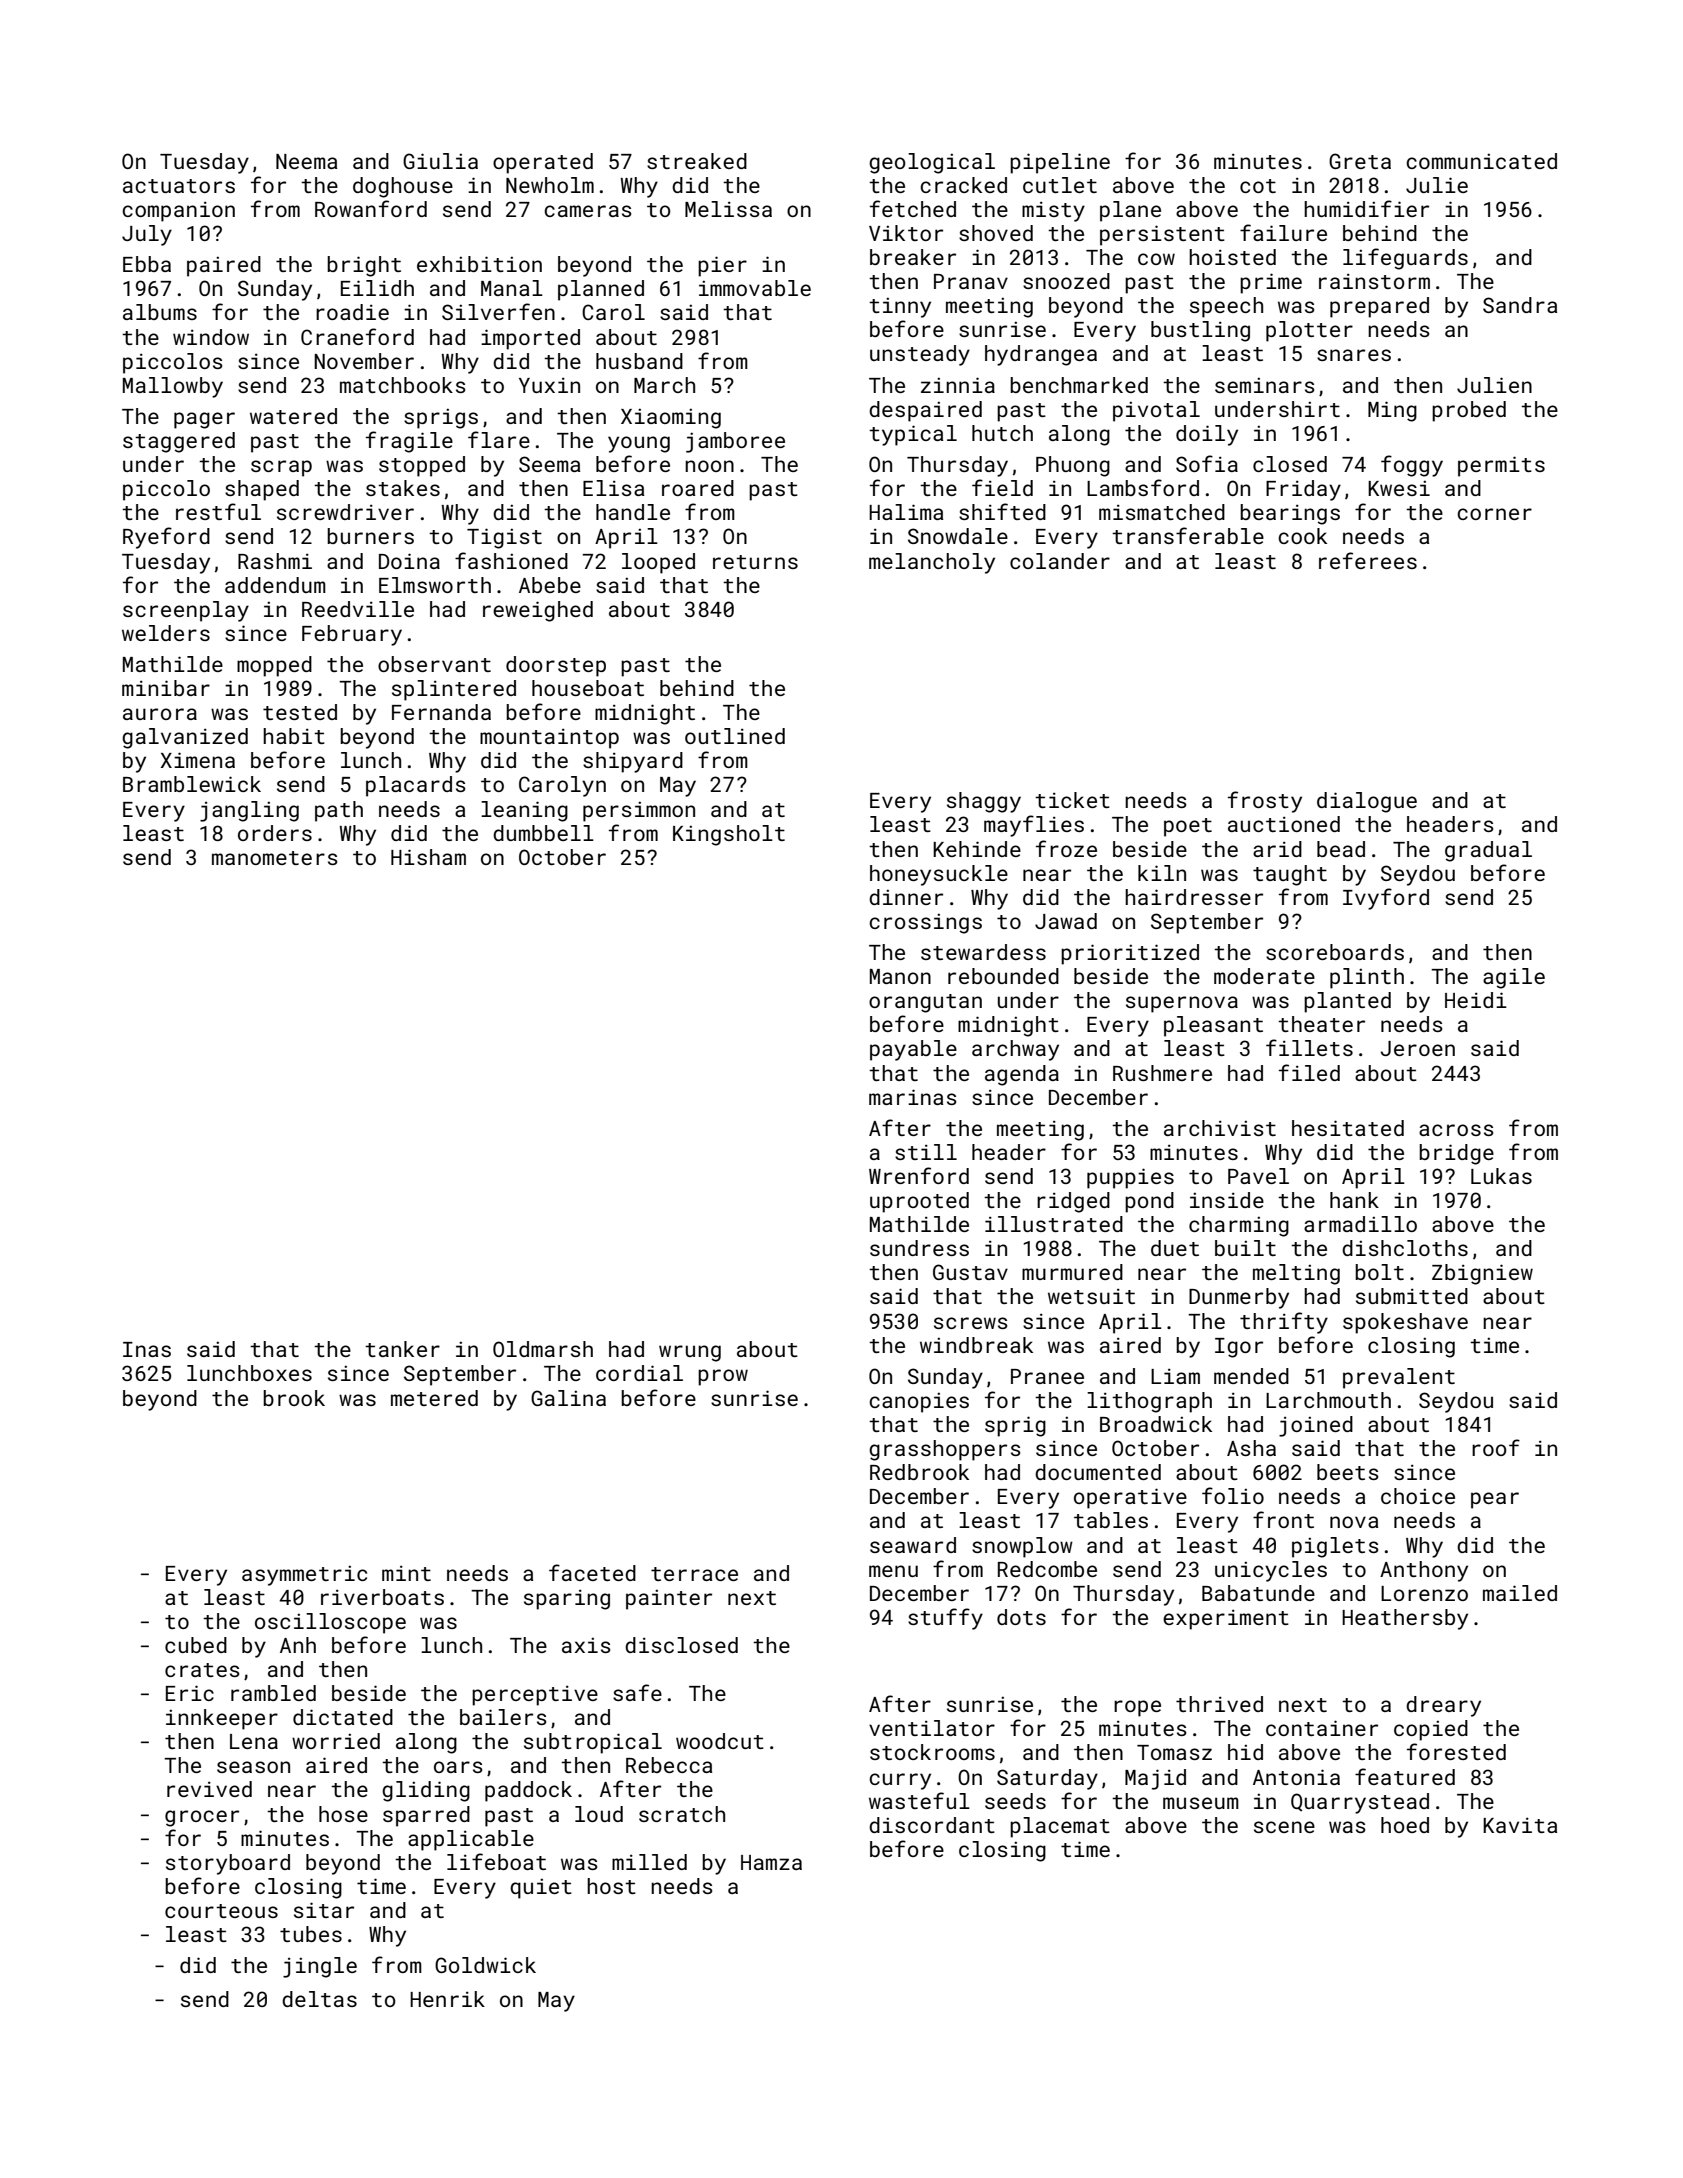 Image resolution: width=1683 pixels, height=2178 pixels. Describe the element at coordinates (422, 466) in the document. I see `stopped` at that location.
